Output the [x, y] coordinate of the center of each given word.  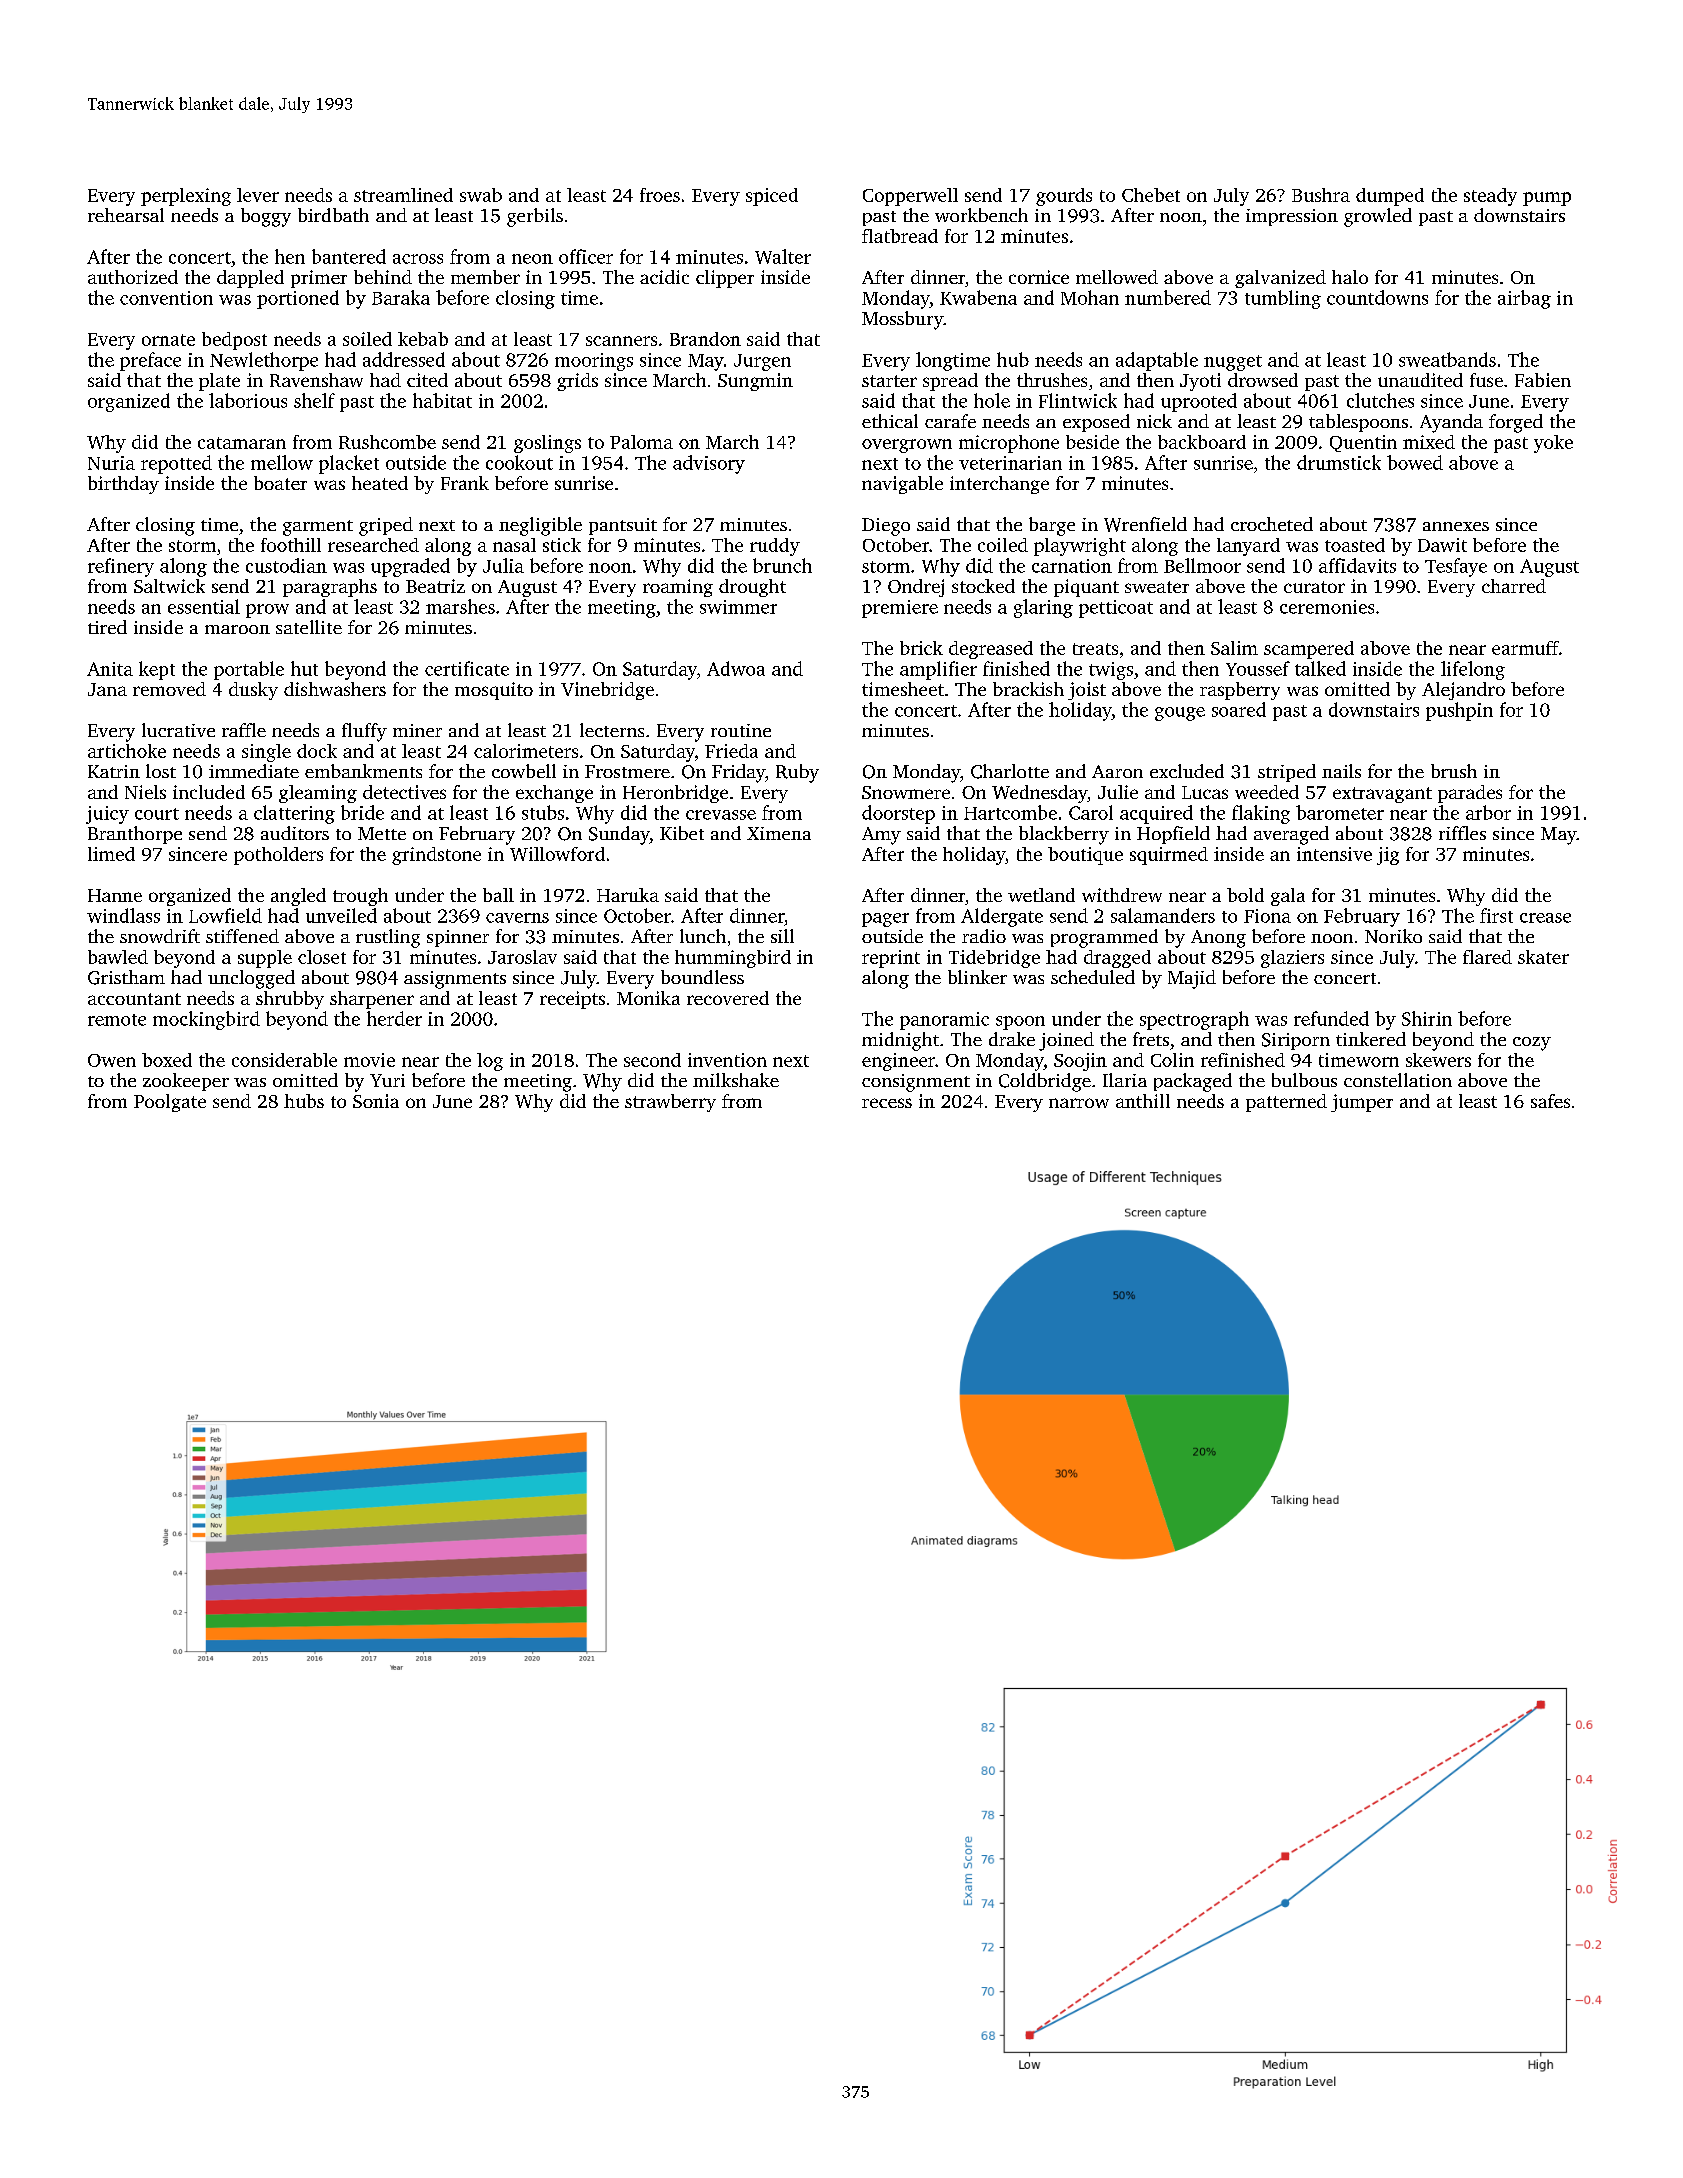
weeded [1267, 792]
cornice [1039, 277]
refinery [121, 567]
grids [577, 382]
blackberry [1064, 835]
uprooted [1199, 402]
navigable [902, 485]
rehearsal [126, 215]
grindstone [436, 856]
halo [1350, 277]
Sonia [376, 1101]
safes [1550, 1101]
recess [887, 1103]
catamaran [242, 443]
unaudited [1420, 380]
